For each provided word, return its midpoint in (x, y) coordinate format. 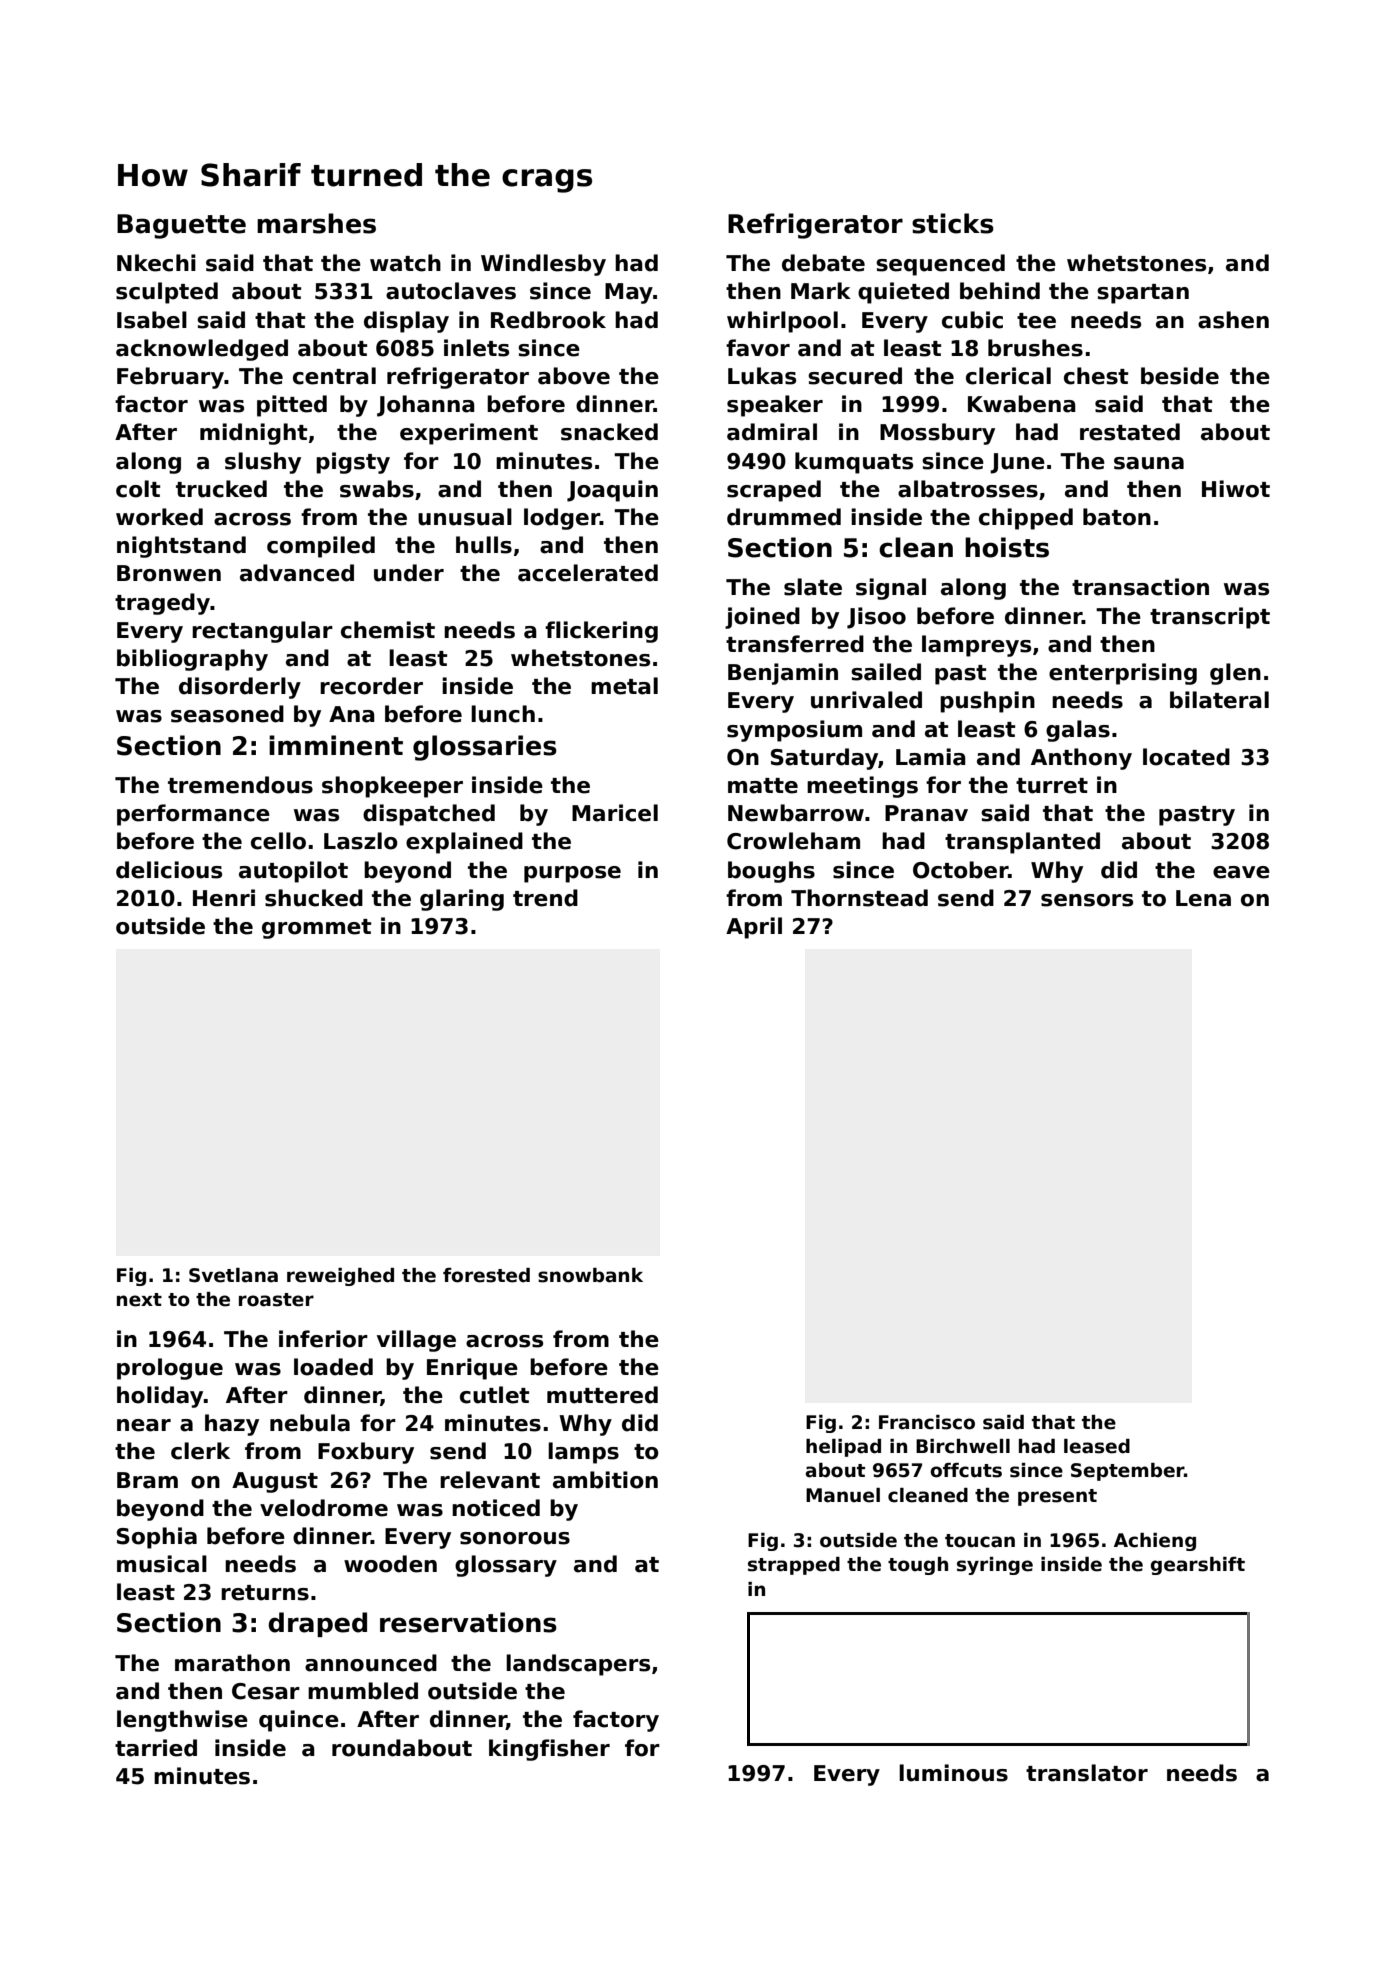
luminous (953, 1773)
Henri (224, 898)
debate (823, 263)
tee (1036, 321)
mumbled (363, 1691)
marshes (316, 223)
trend (545, 898)
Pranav (926, 813)
